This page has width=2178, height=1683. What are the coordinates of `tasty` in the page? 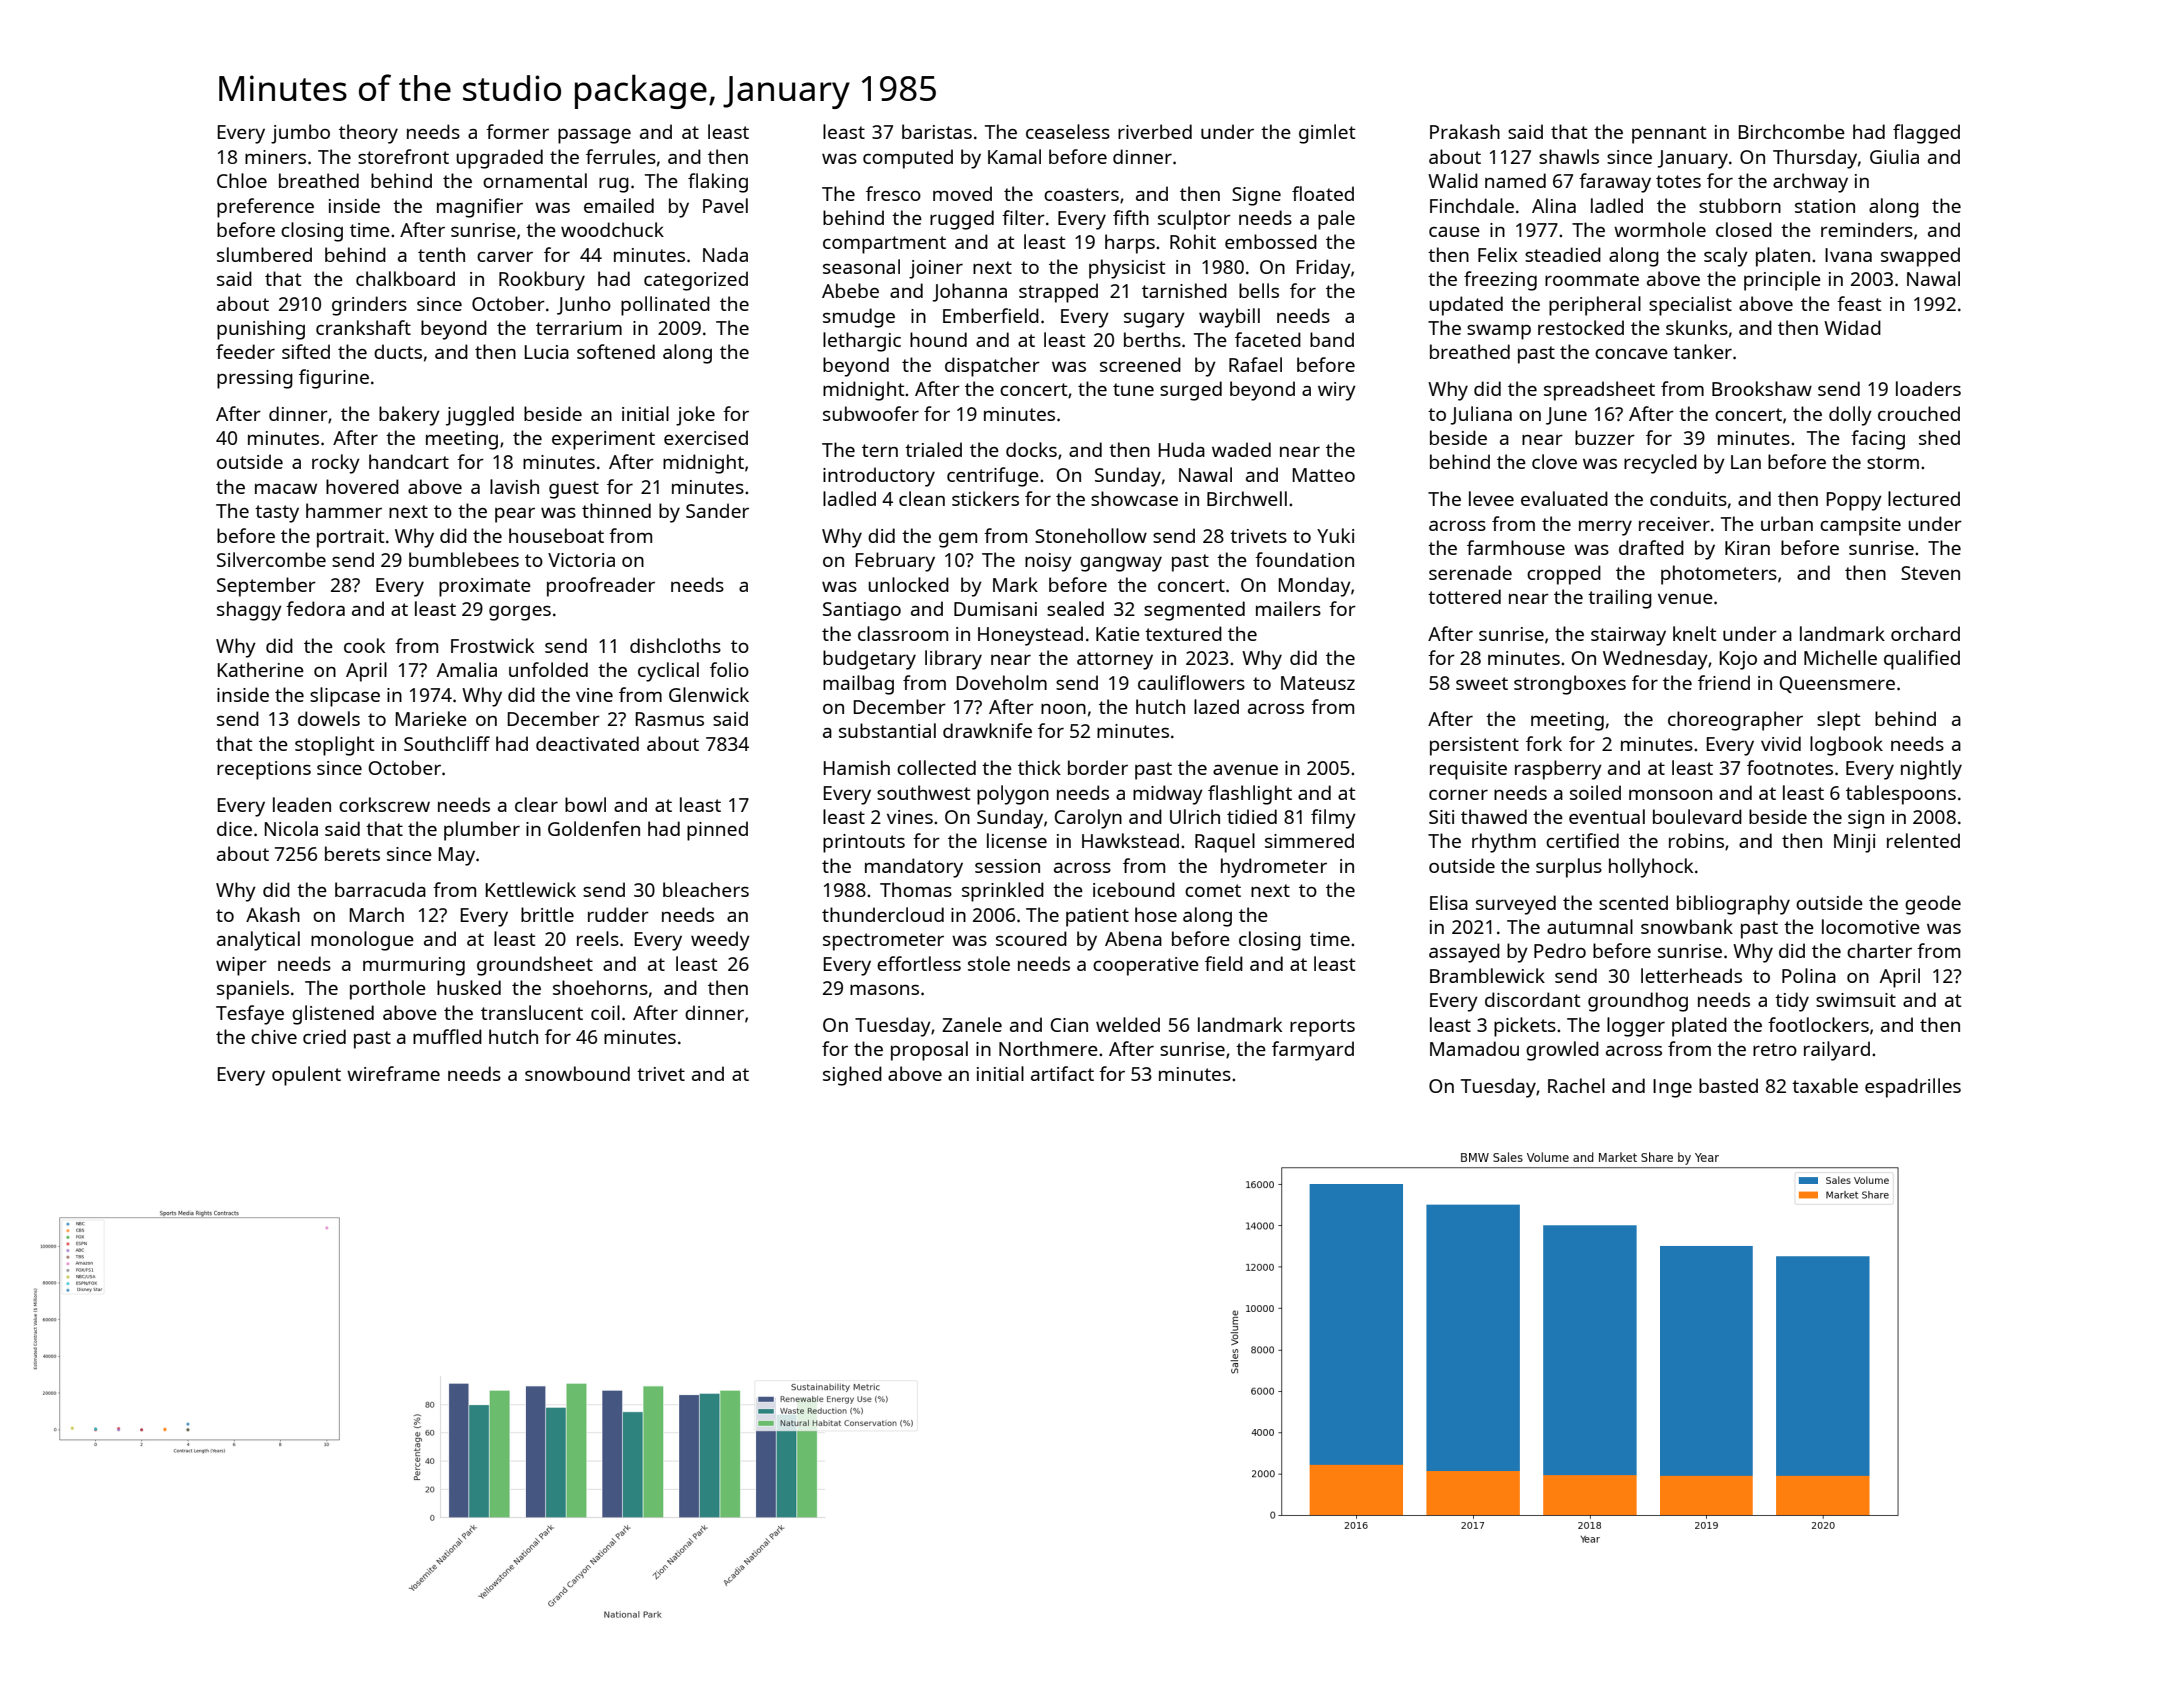 It's located at (277, 514).
